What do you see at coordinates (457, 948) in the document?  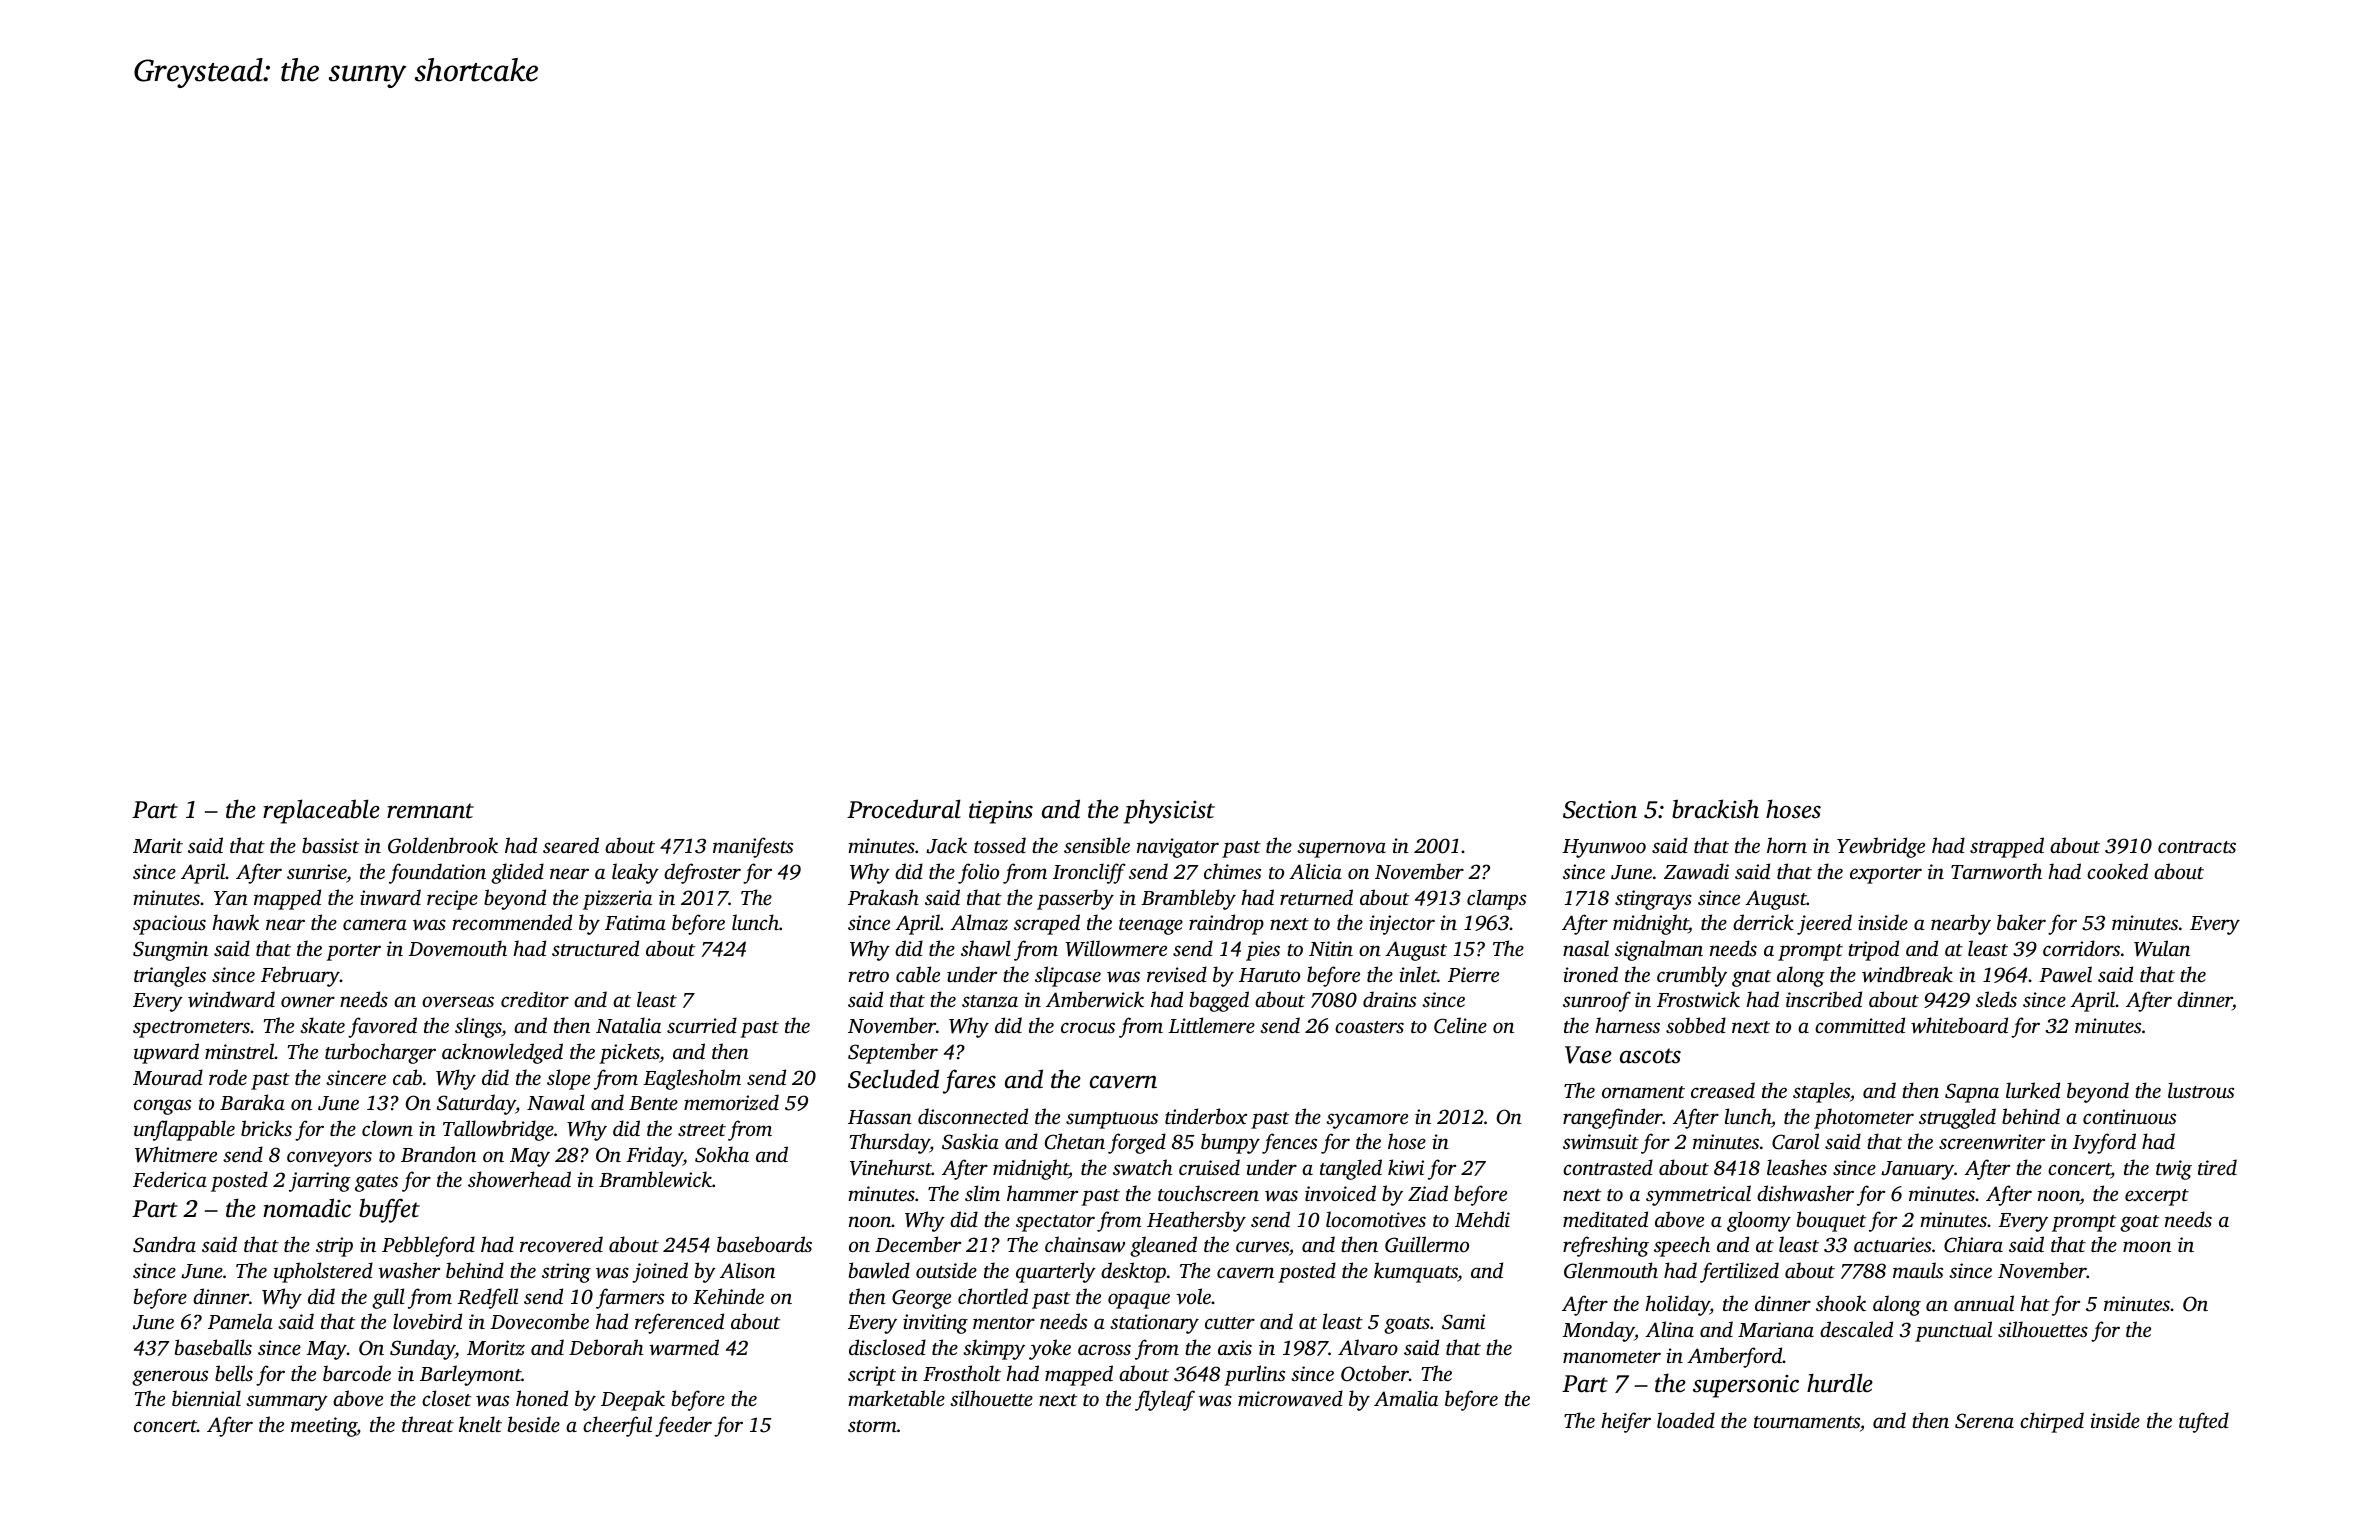 I see `Dovemouth` at bounding box center [457, 948].
